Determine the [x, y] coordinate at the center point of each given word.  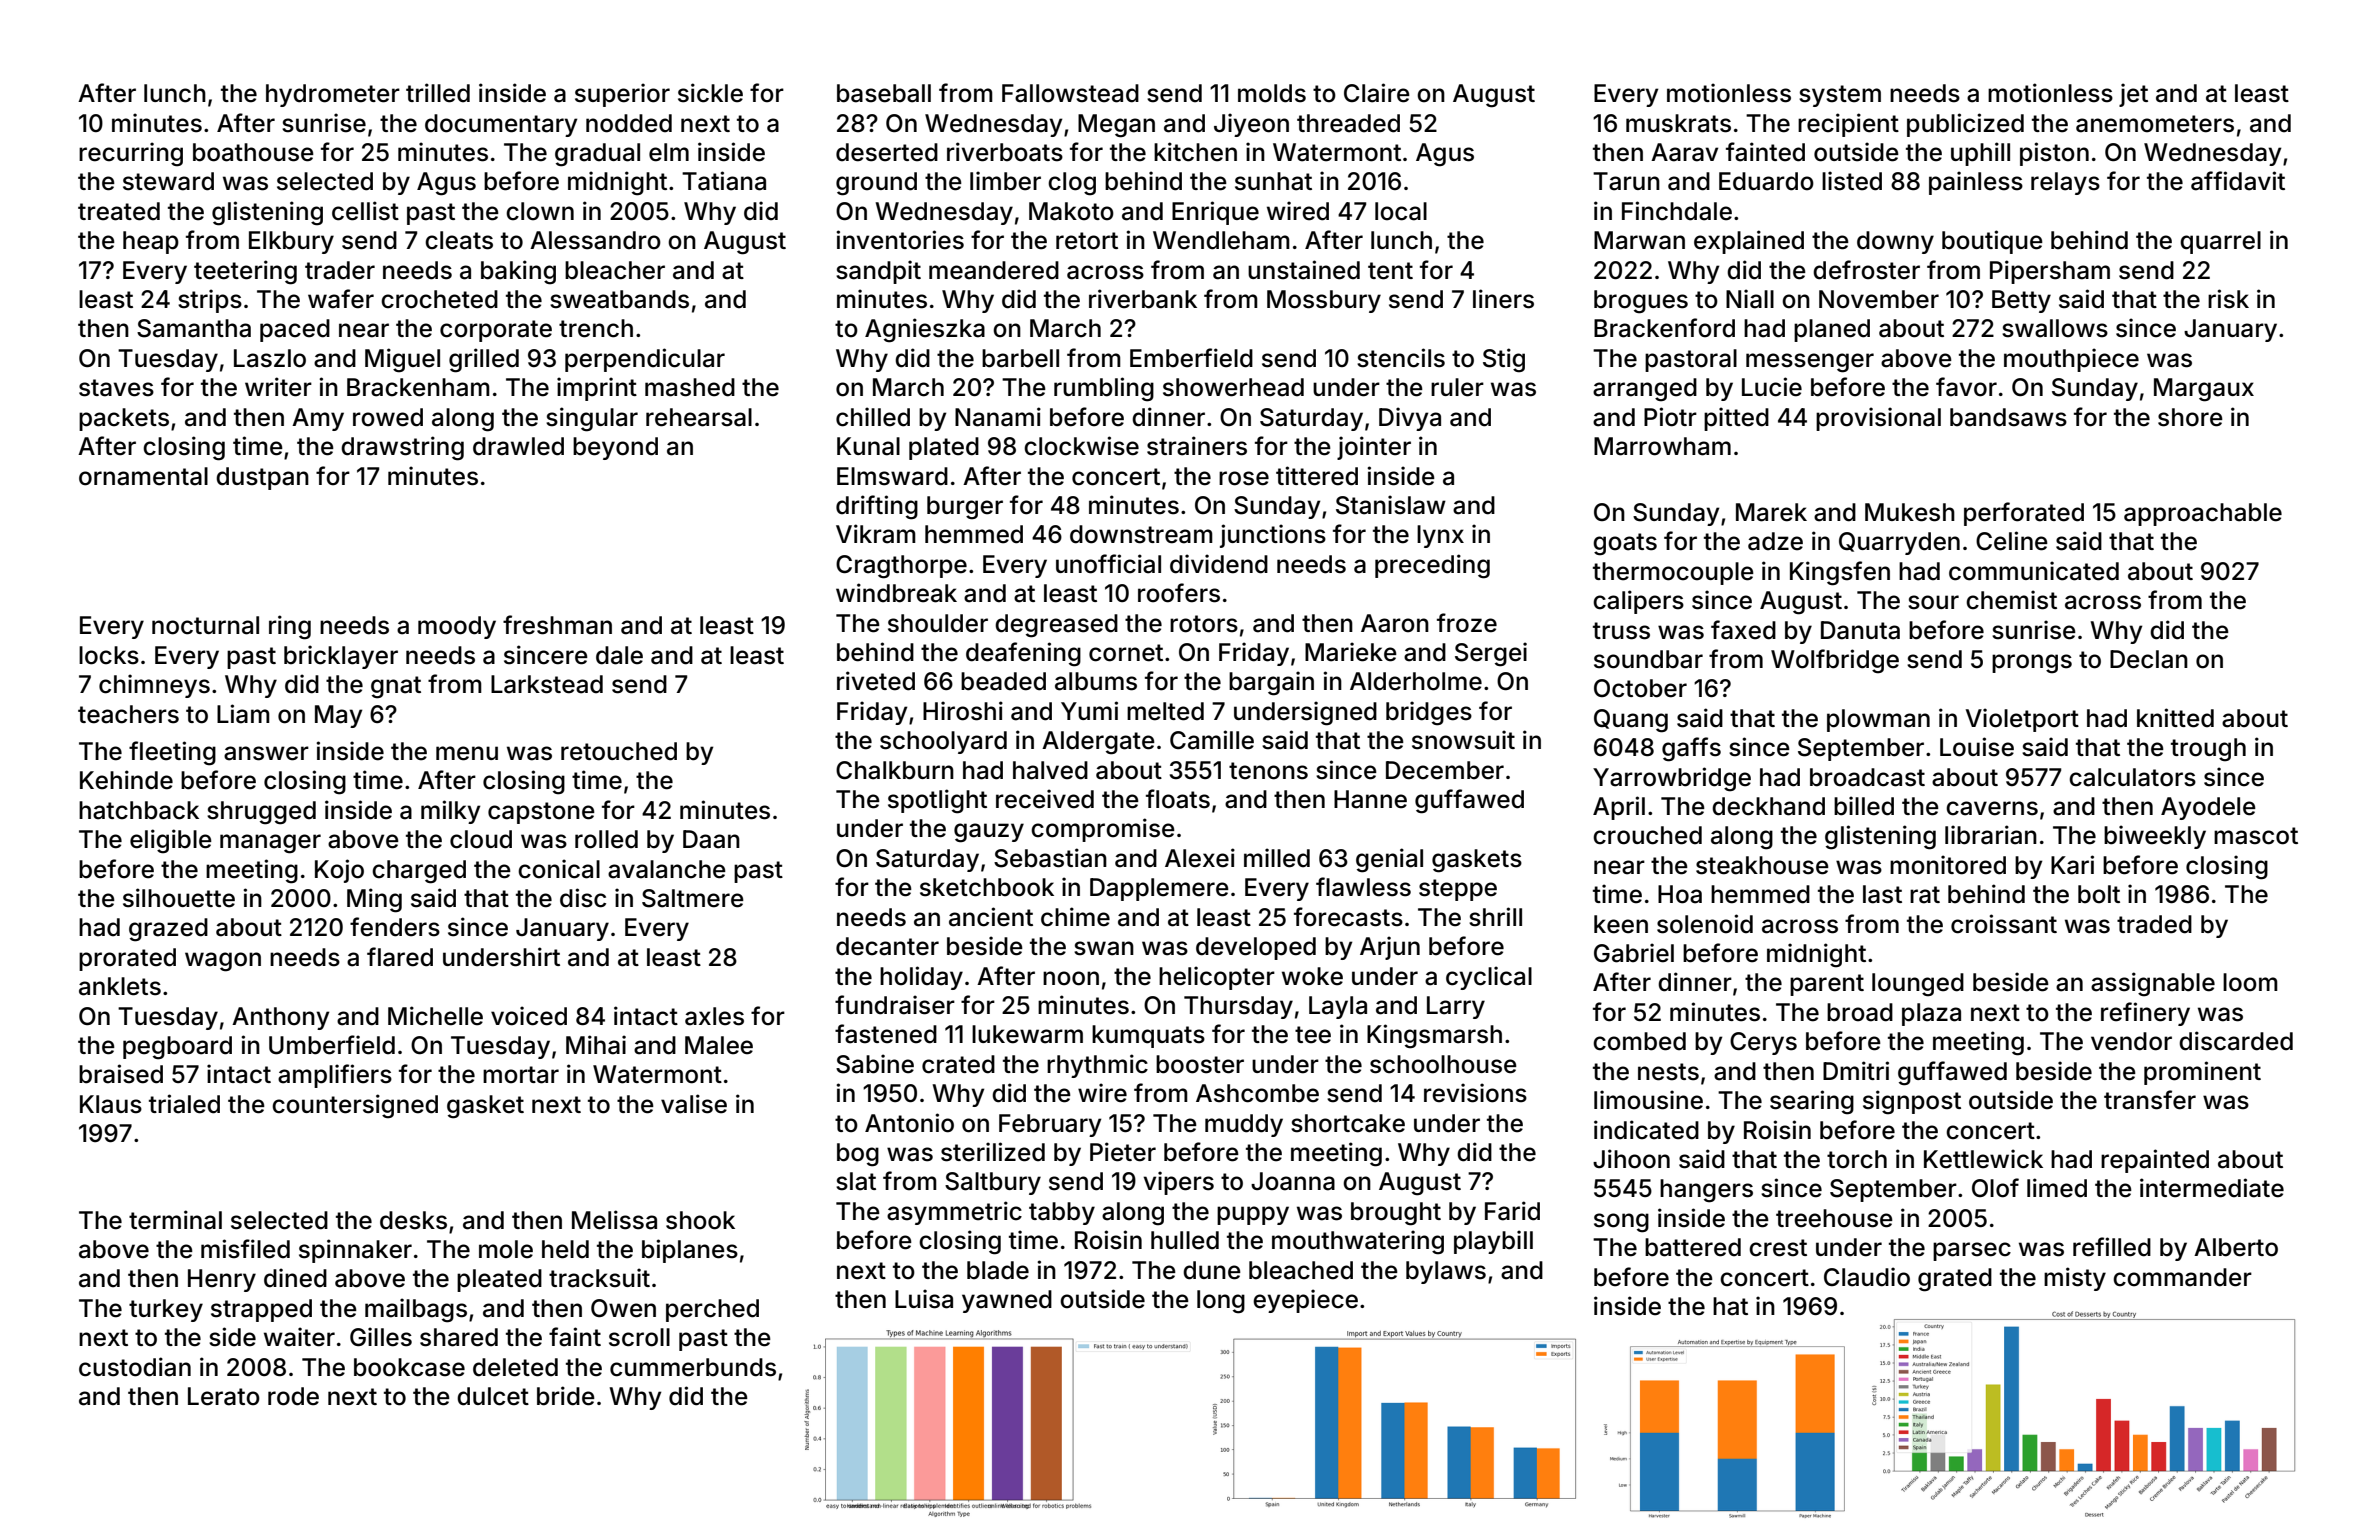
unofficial [1108, 564]
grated [1955, 1280]
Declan [2149, 659]
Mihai [596, 1045]
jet [2133, 95]
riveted [876, 681]
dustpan [262, 478]
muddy [1244, 1125]
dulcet [493, 1396]
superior [622, 95]
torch [1857, 1159]
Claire [1377, 93]
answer [266, 753]
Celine [2012, 541]
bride [566, 1396]
